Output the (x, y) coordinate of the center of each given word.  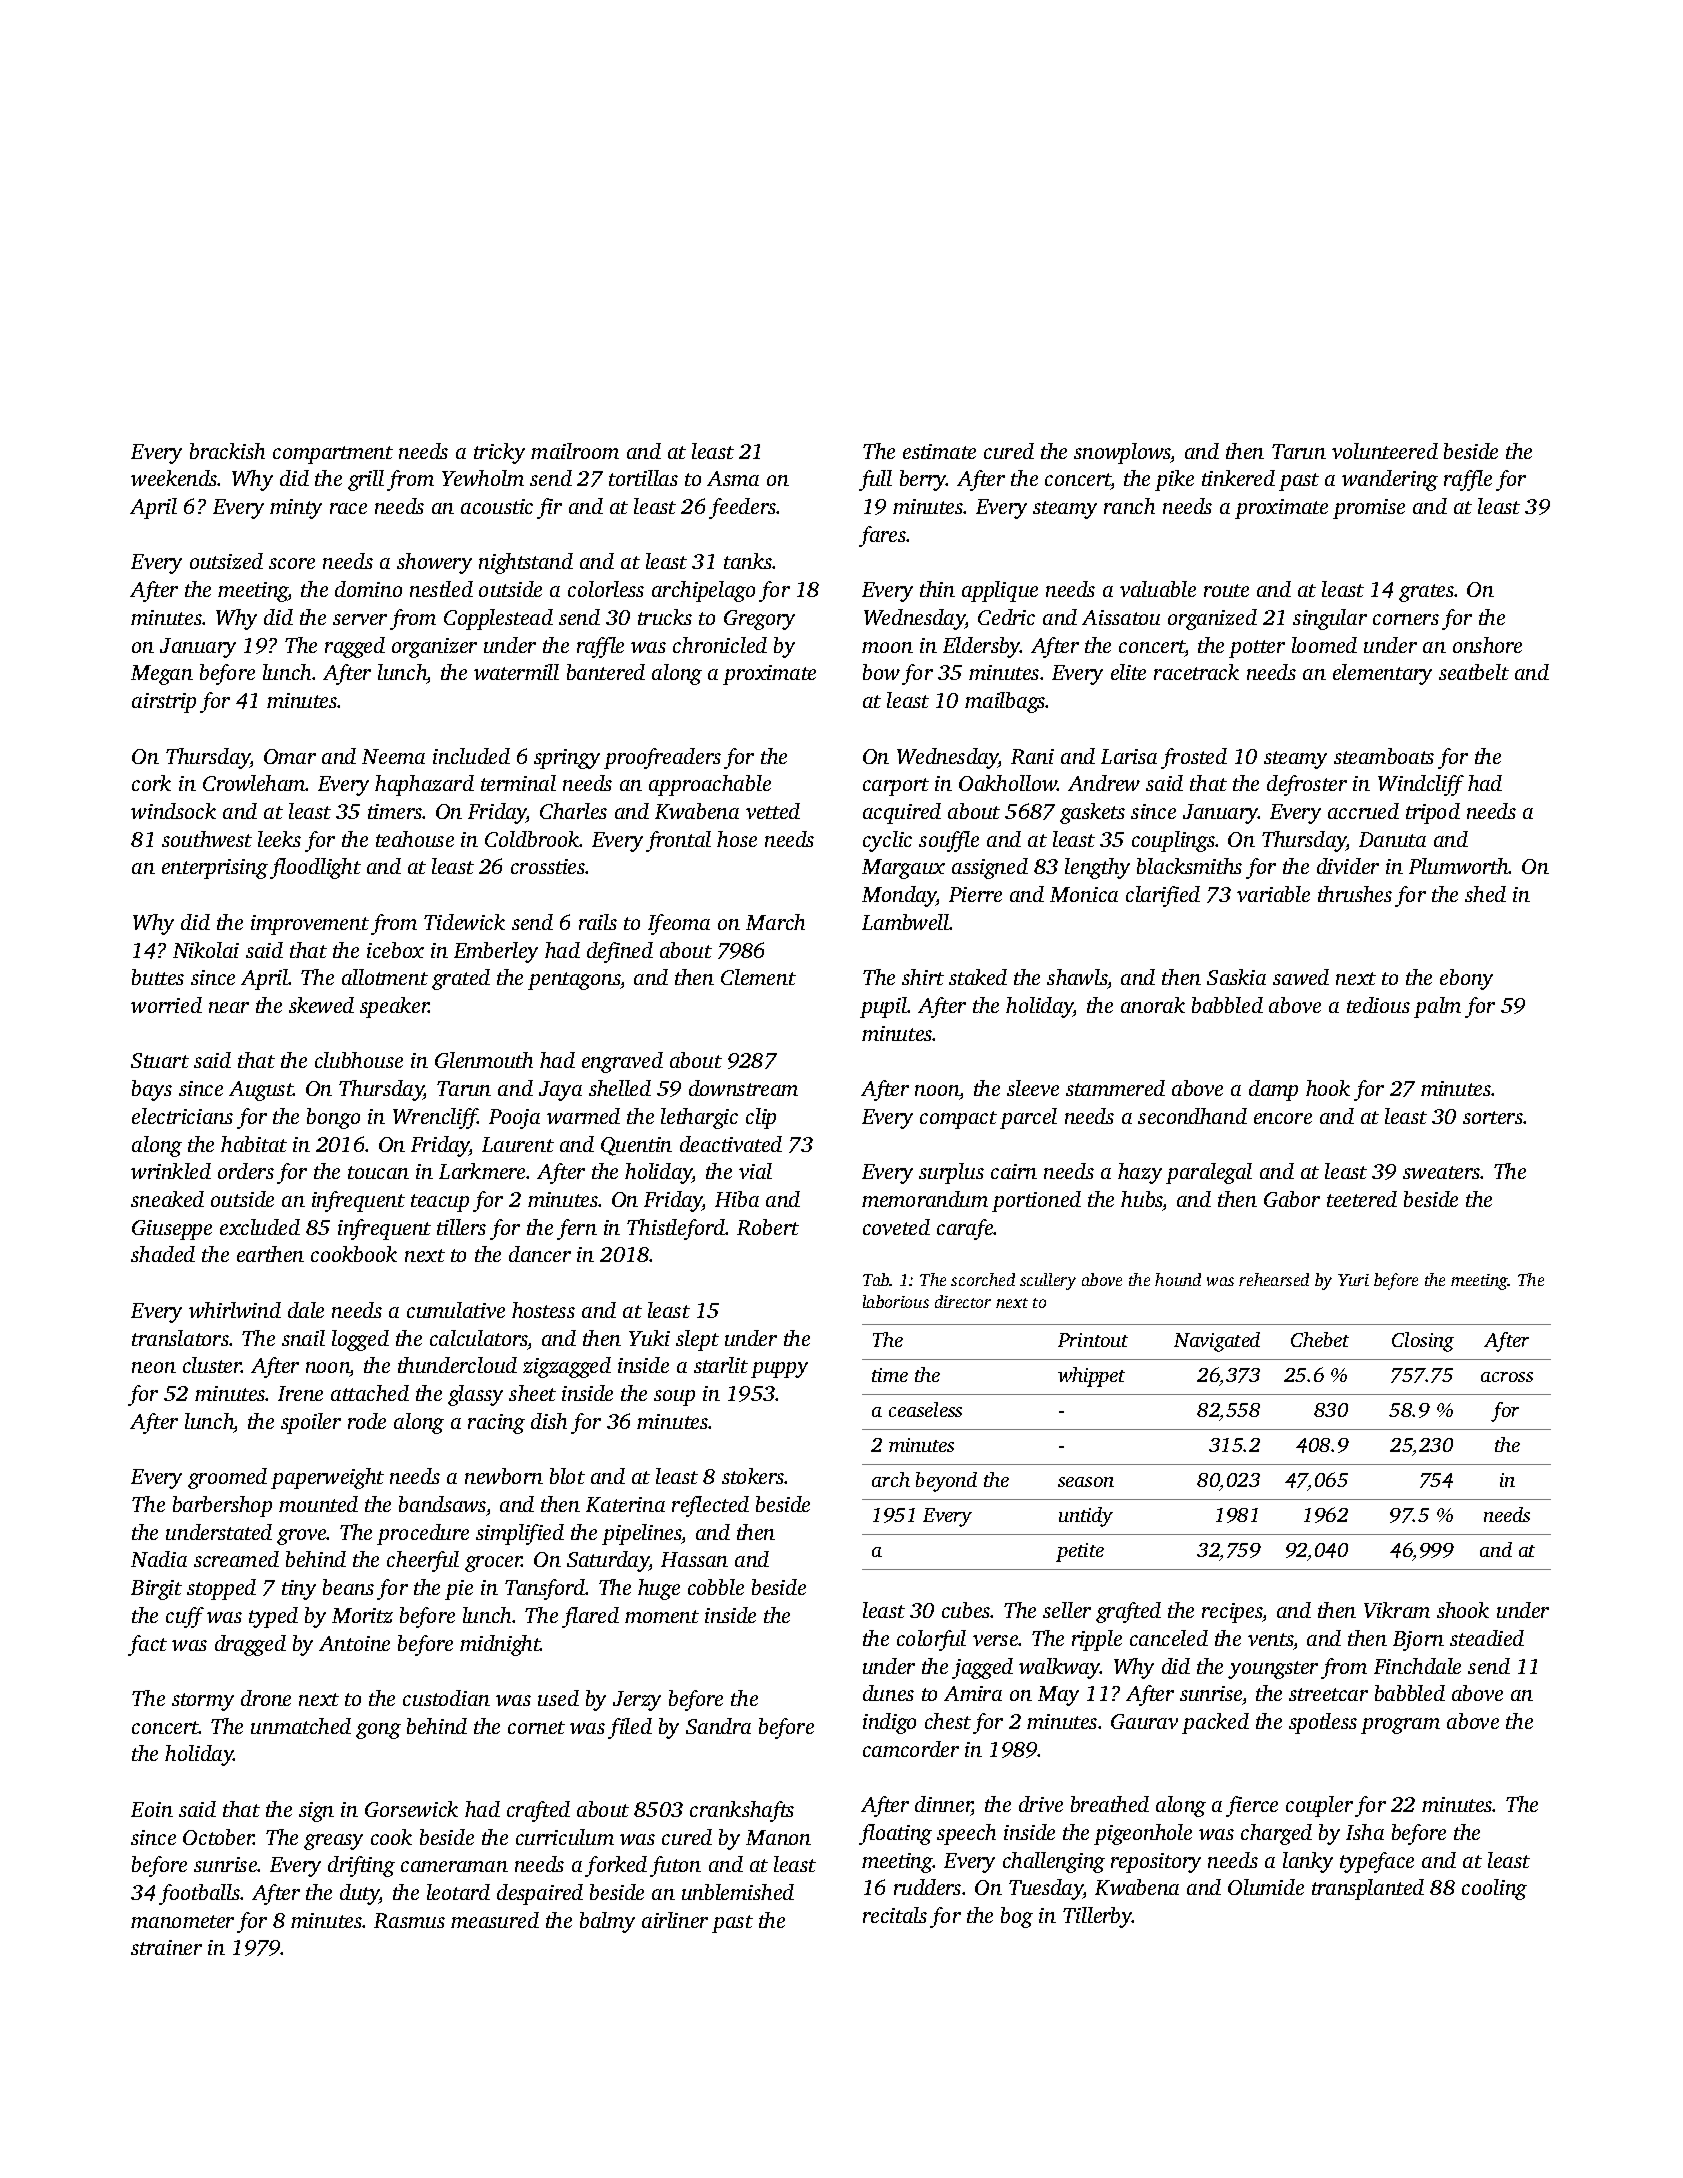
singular (1330, 619)
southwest (207, 839)
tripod (1433, 813)
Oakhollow (1008, 783)
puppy (779, 1370)
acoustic (497, 506)
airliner (675, 1920)
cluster (212, 1365)
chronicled (720, 645)
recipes (1232, 1613)
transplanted (1368, 1889)
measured (495, 1920)
